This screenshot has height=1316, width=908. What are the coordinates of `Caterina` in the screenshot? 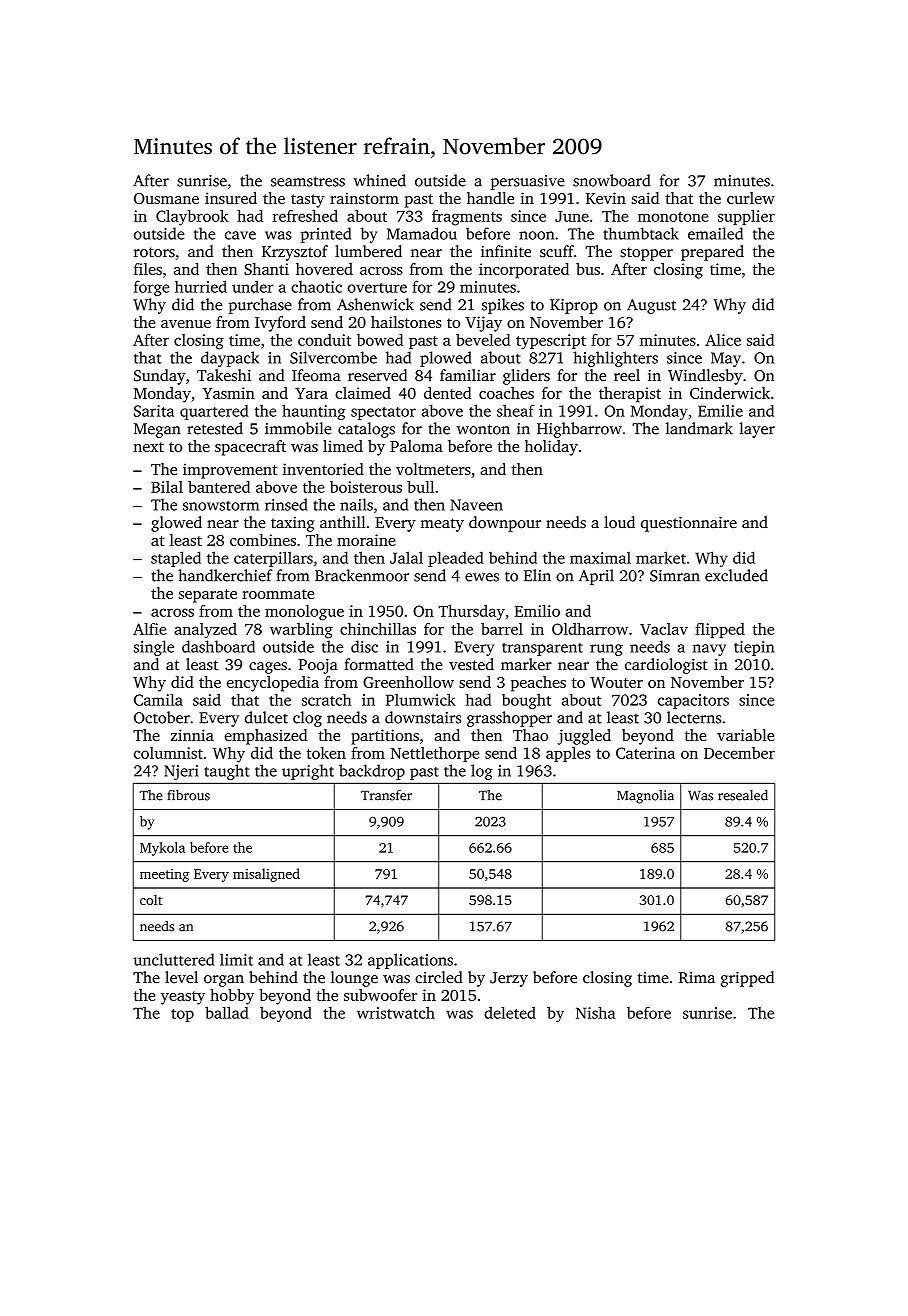 It's located at (645, 753).
